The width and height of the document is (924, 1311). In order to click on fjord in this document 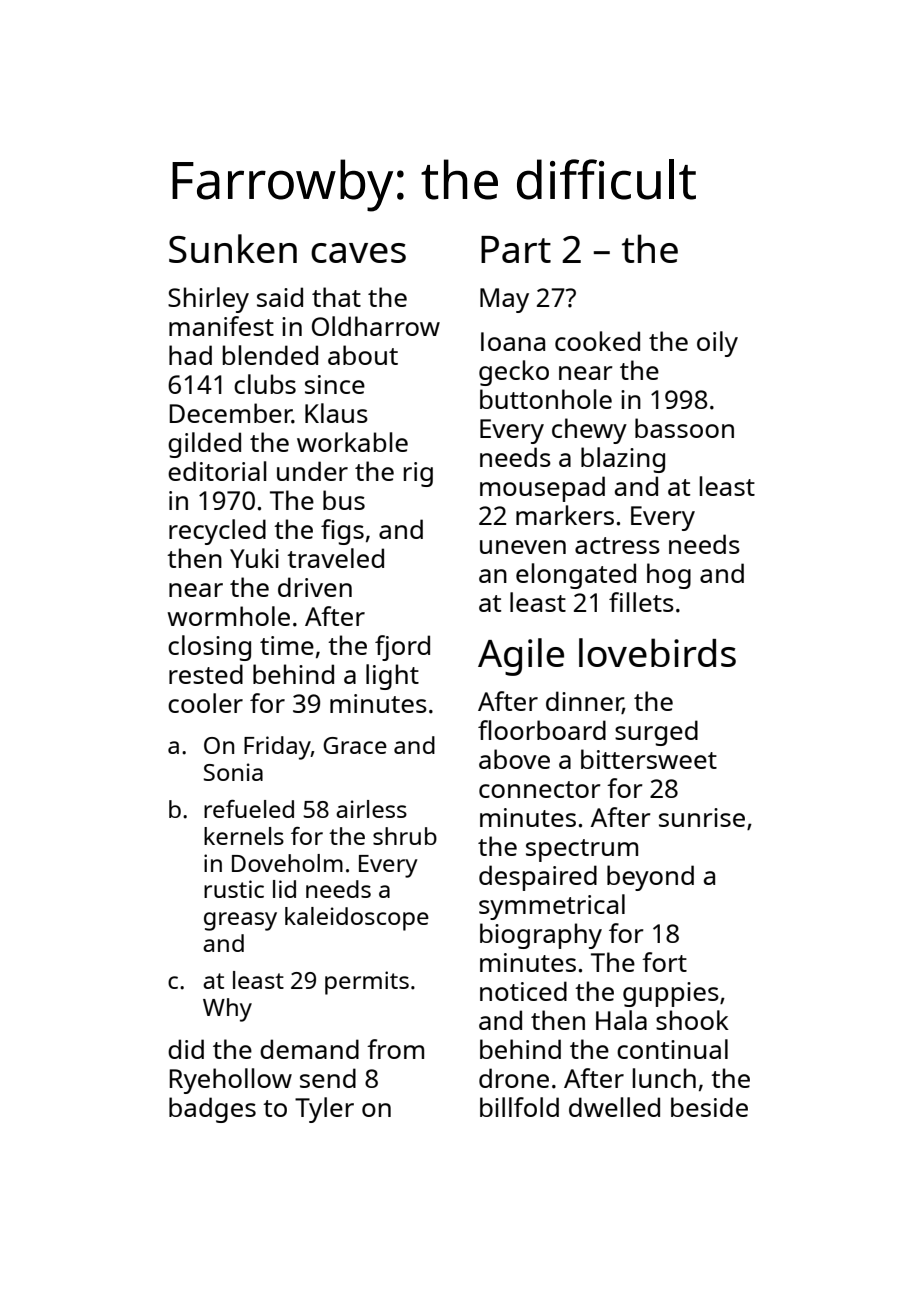, I will do `click(402, 648)`.
